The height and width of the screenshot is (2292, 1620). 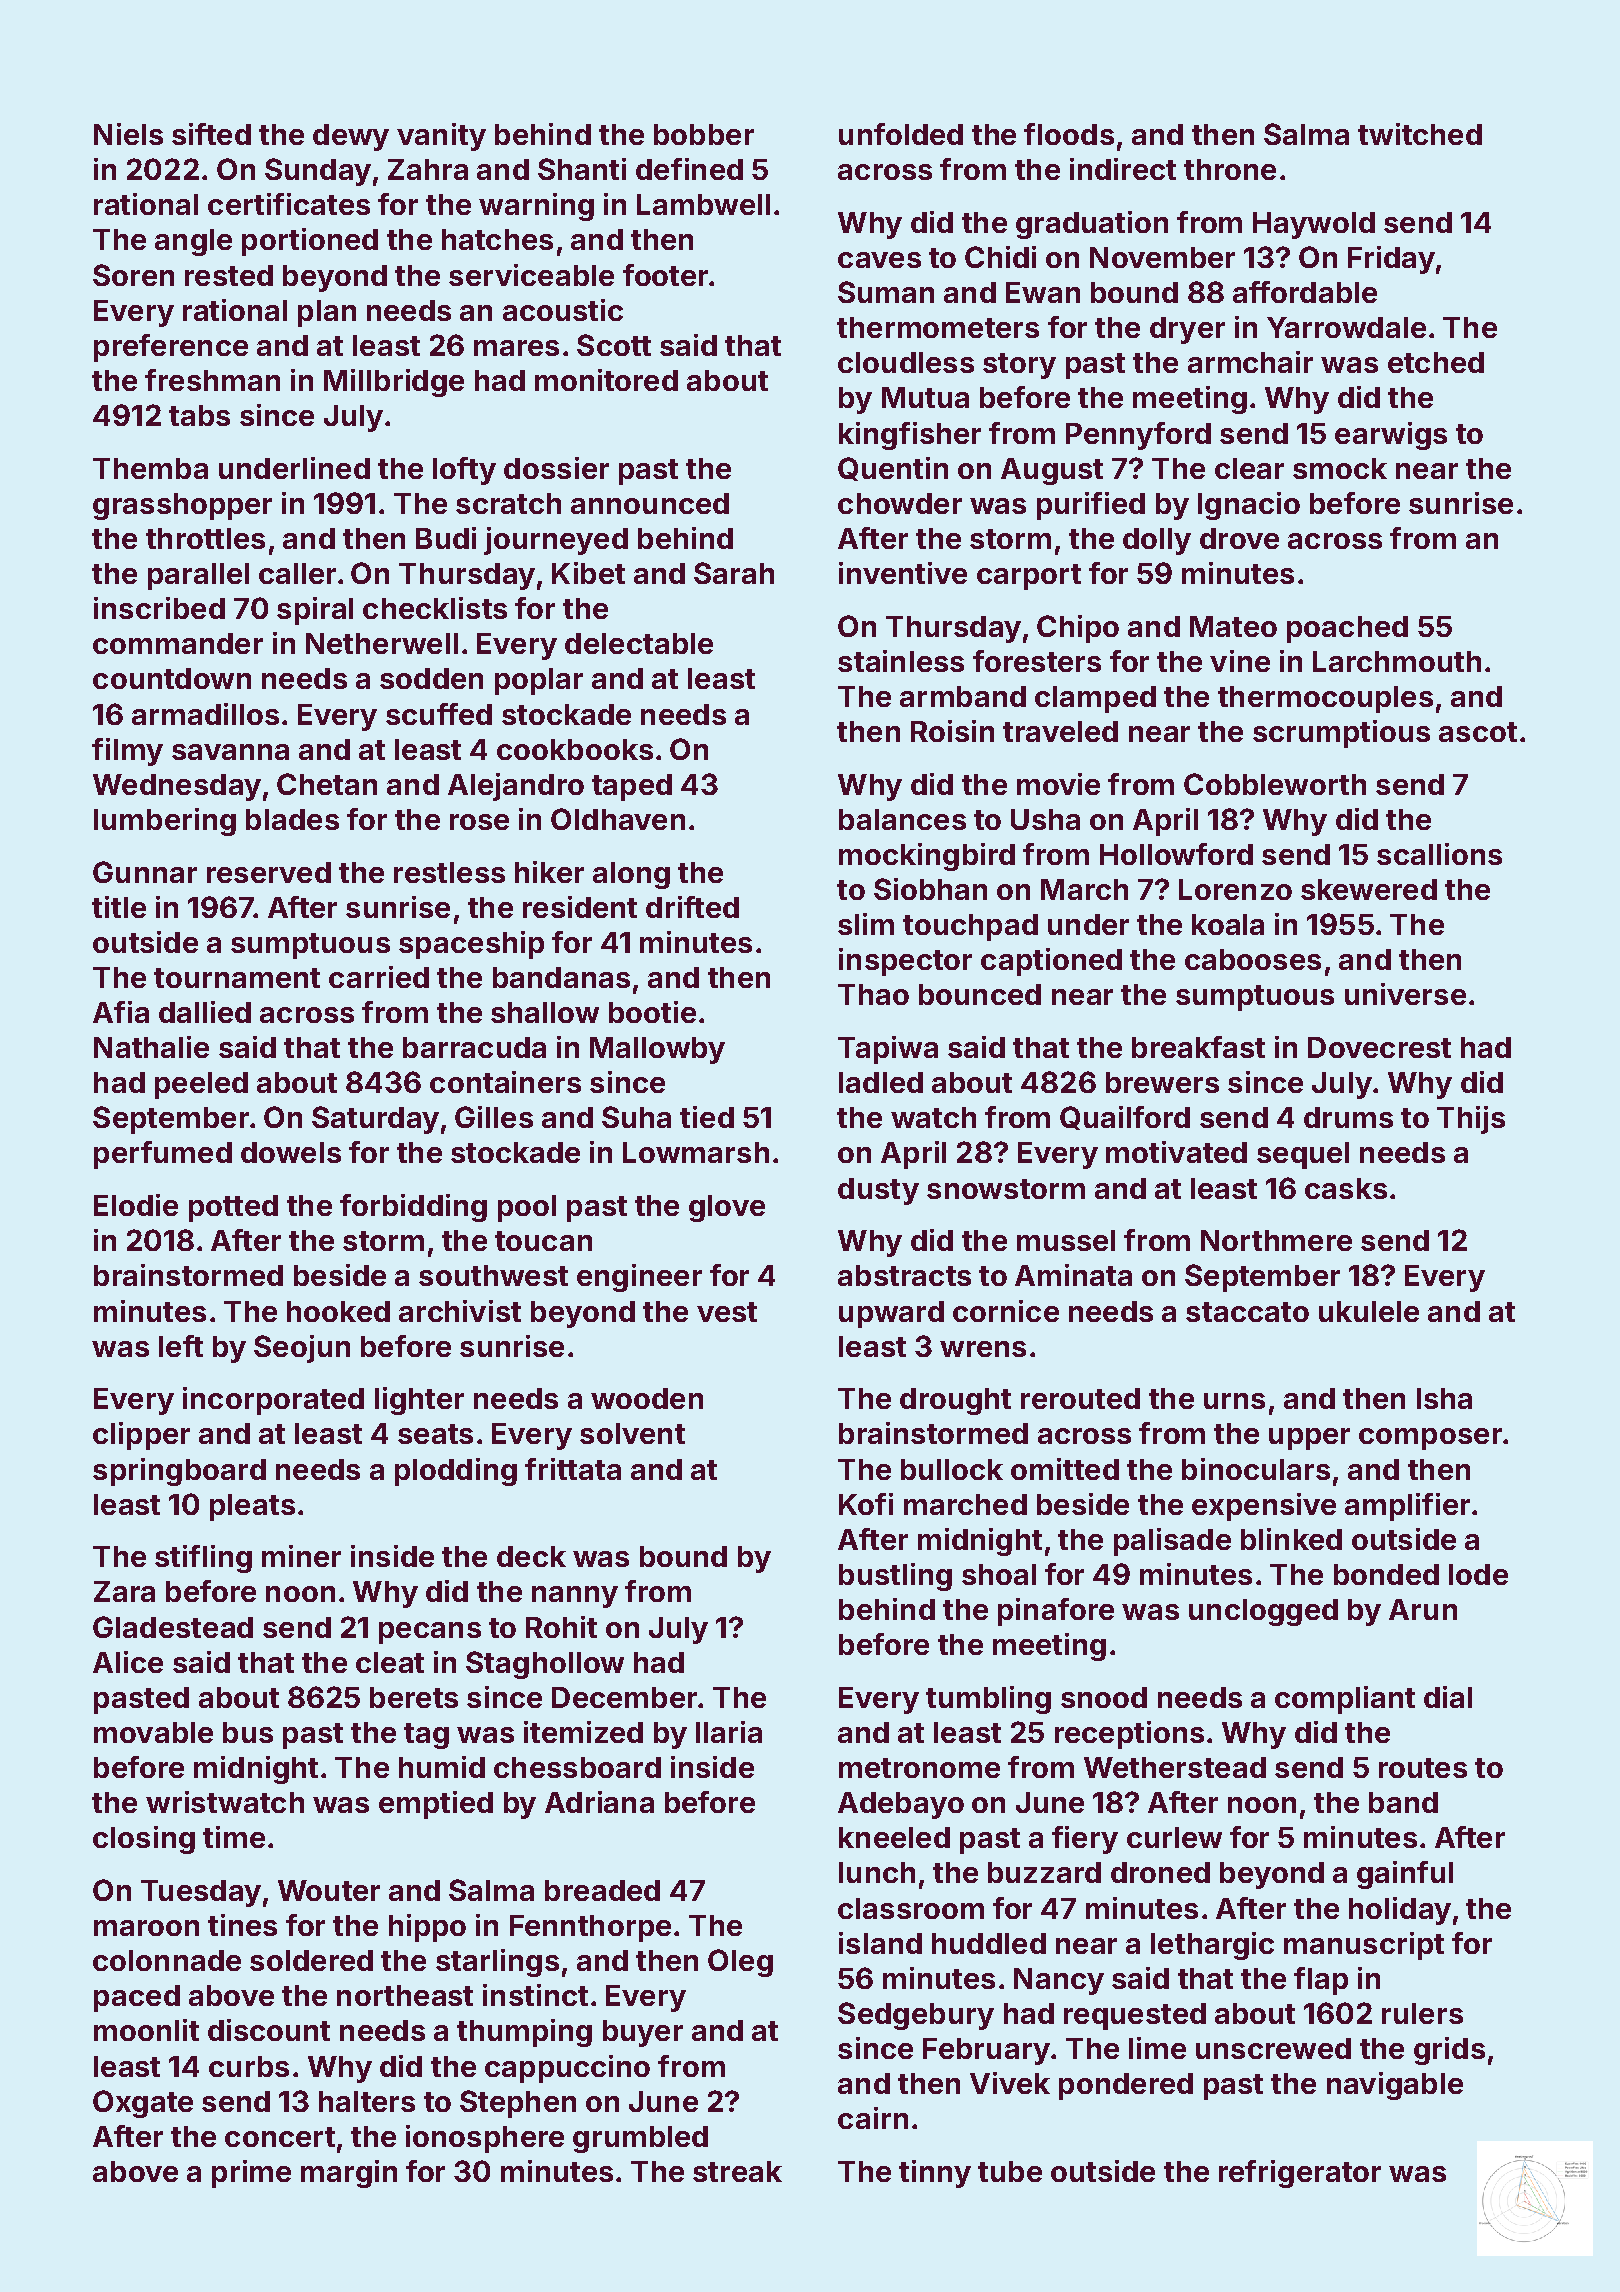 I want to click on floods, so click(x=1069, y=134).
